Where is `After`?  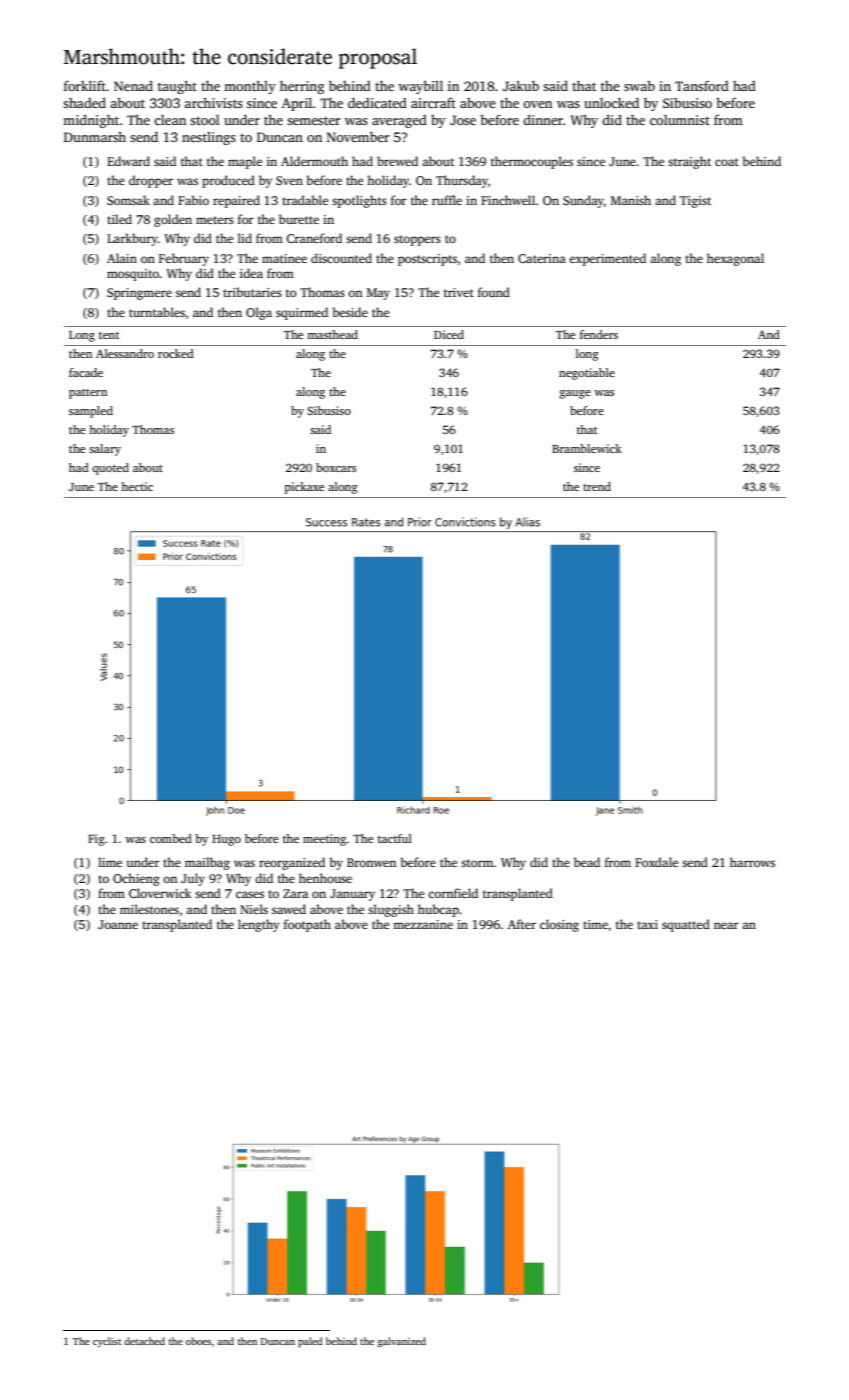
After is located at coordinates (522, 924).
